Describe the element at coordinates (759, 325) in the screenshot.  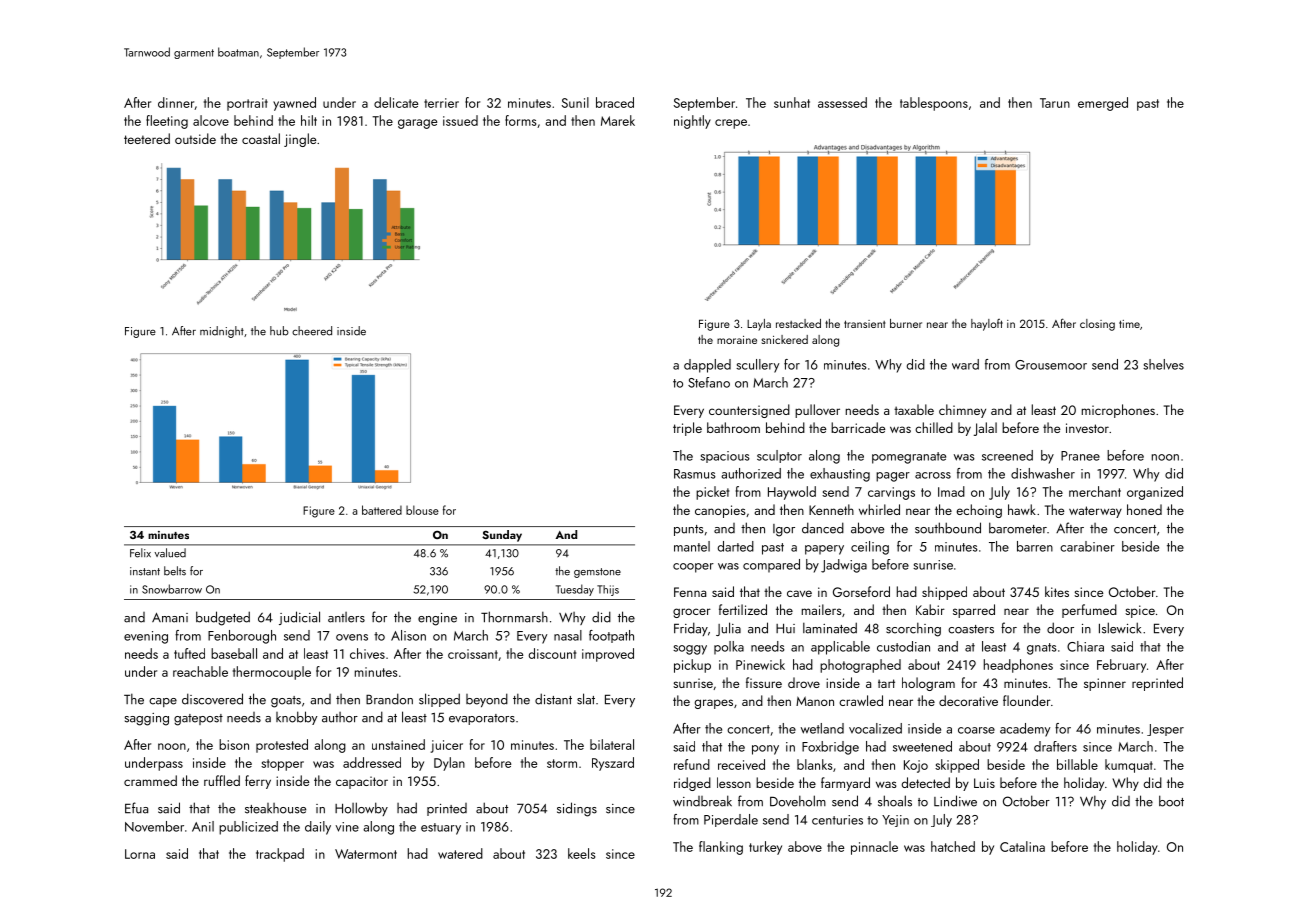
I see `Layla` at that location.
